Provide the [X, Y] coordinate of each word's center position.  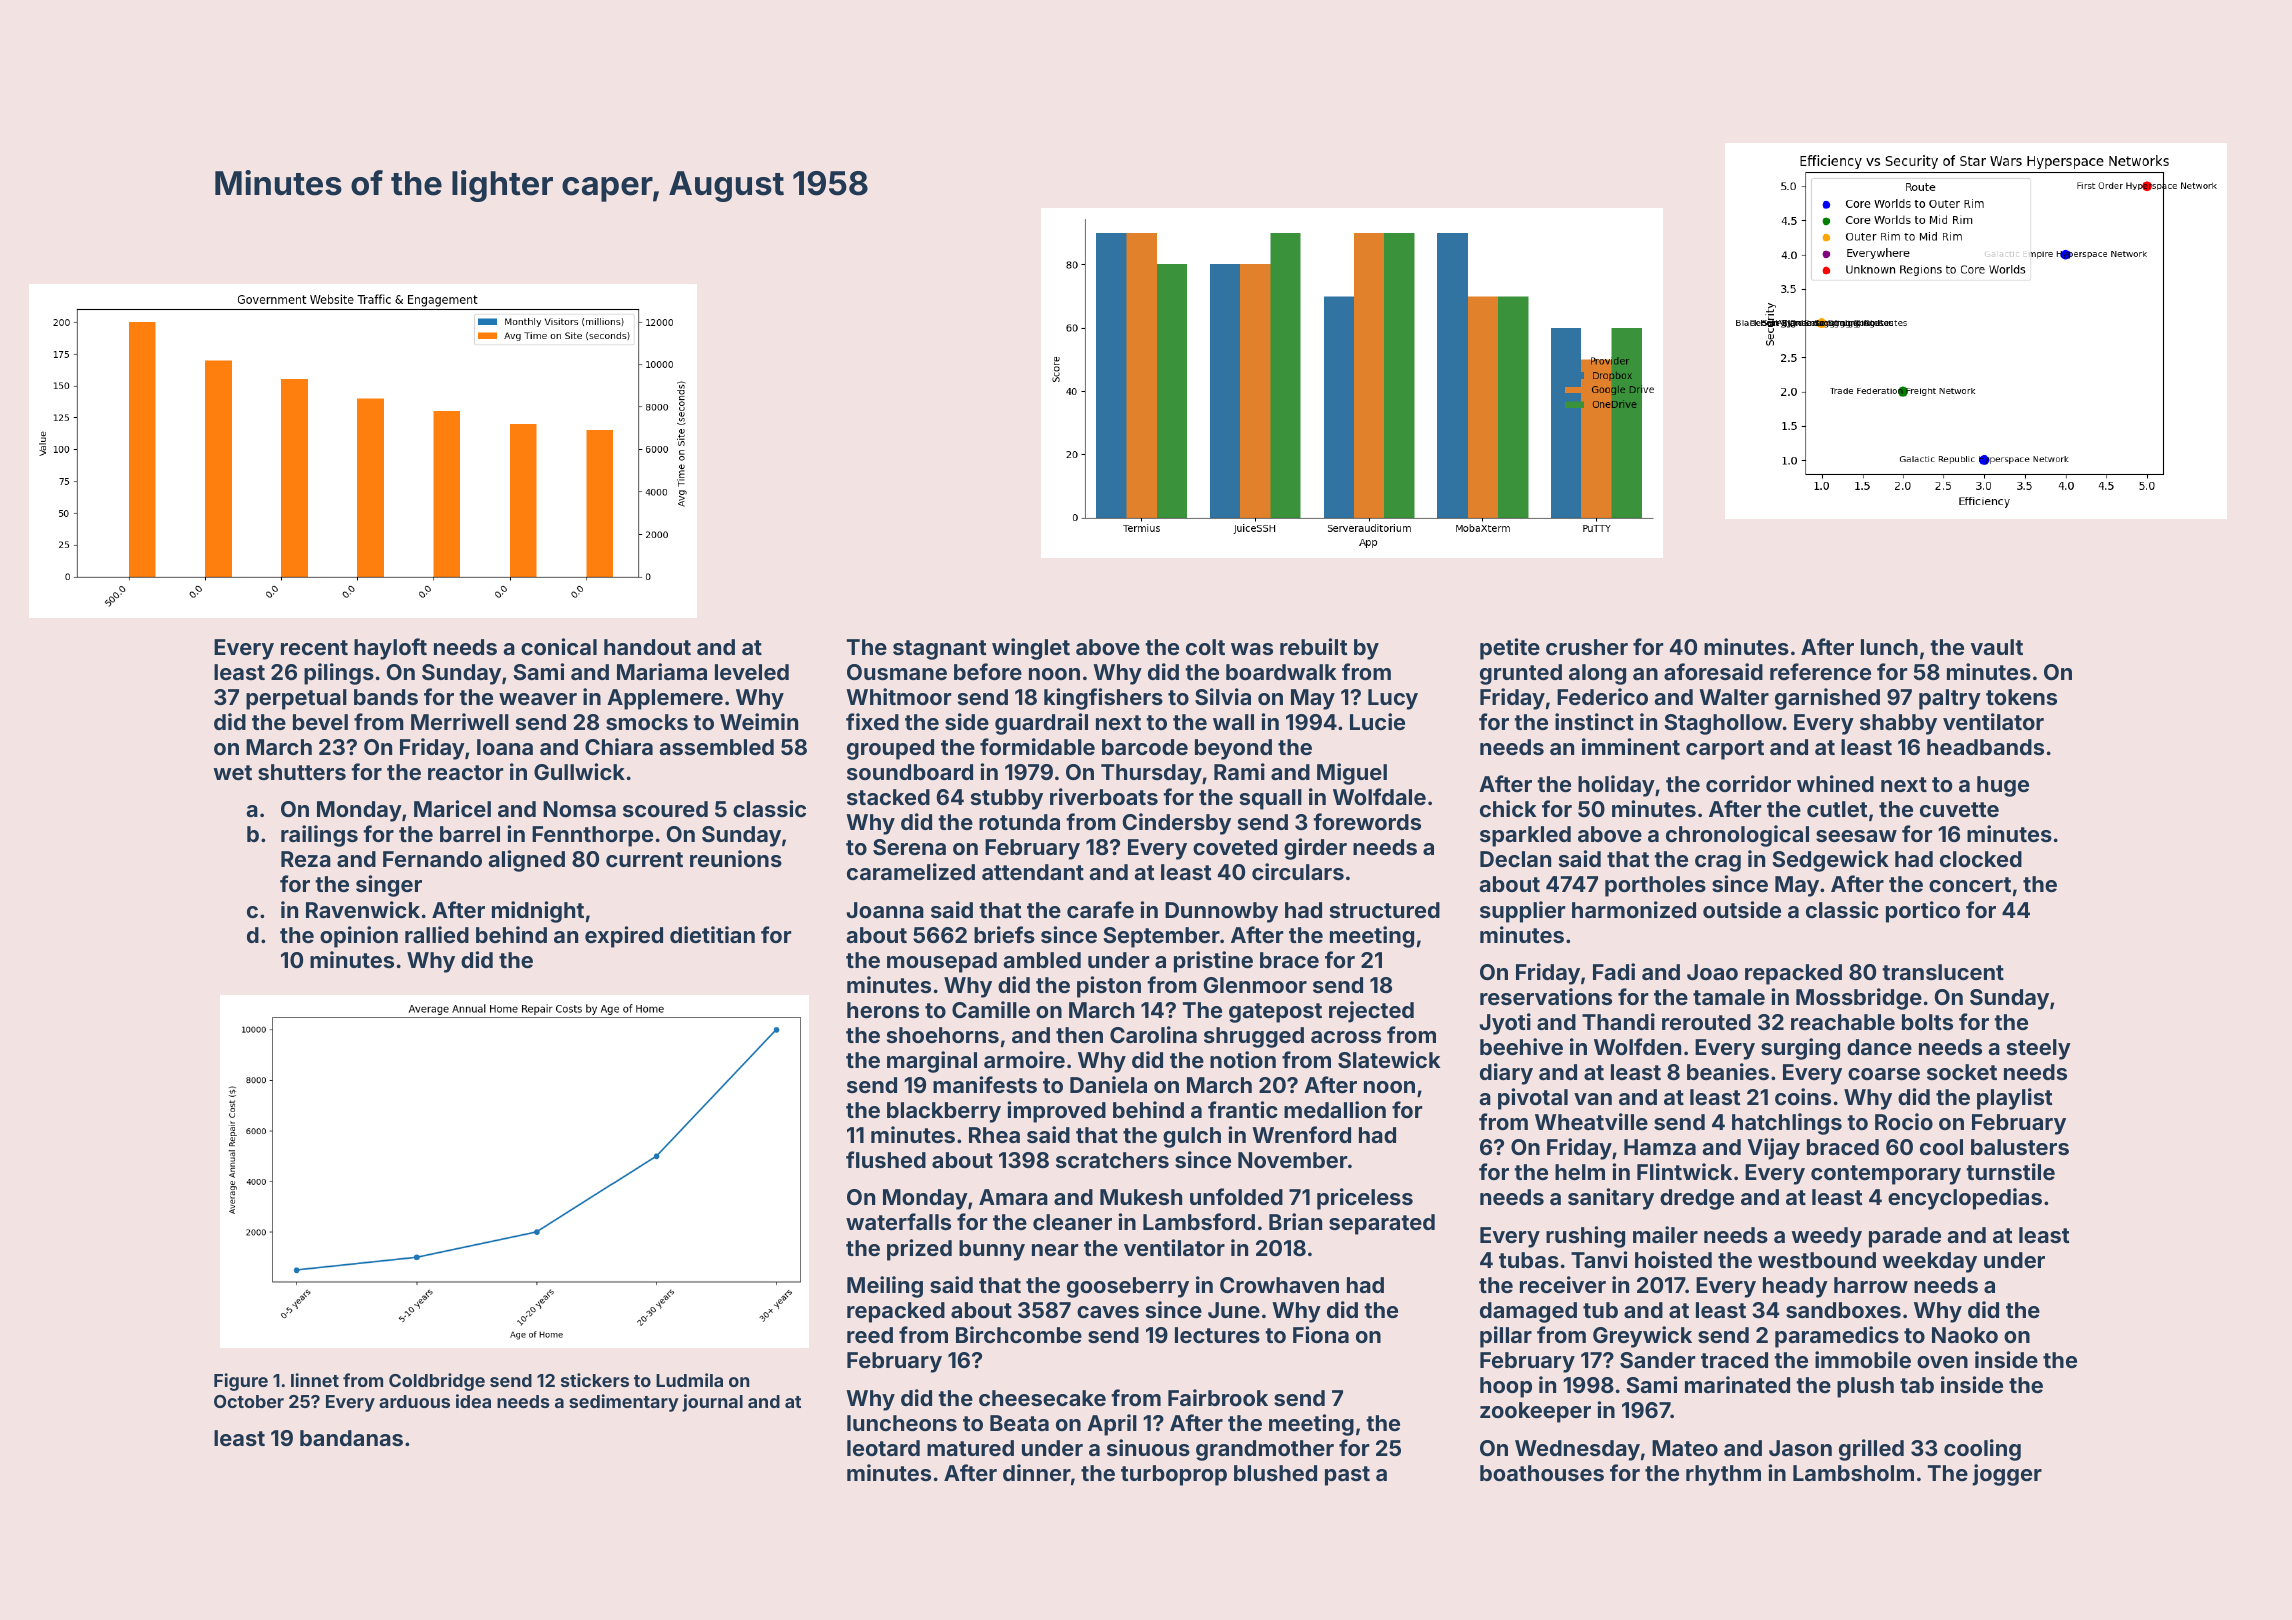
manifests [985, 1084]
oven [1942, 1362]
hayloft [390, 649]
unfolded [1236, 1196]
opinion [359, 937]
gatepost [1275, 1013]
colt [1205, 647]
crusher [1587, 647]
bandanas [351, 1438]
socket [1962, 1072]
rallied [437, 934]
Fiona [1321, 1334]
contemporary [1886, 1175]
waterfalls [898, 1221]
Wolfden [1637, 1046]
